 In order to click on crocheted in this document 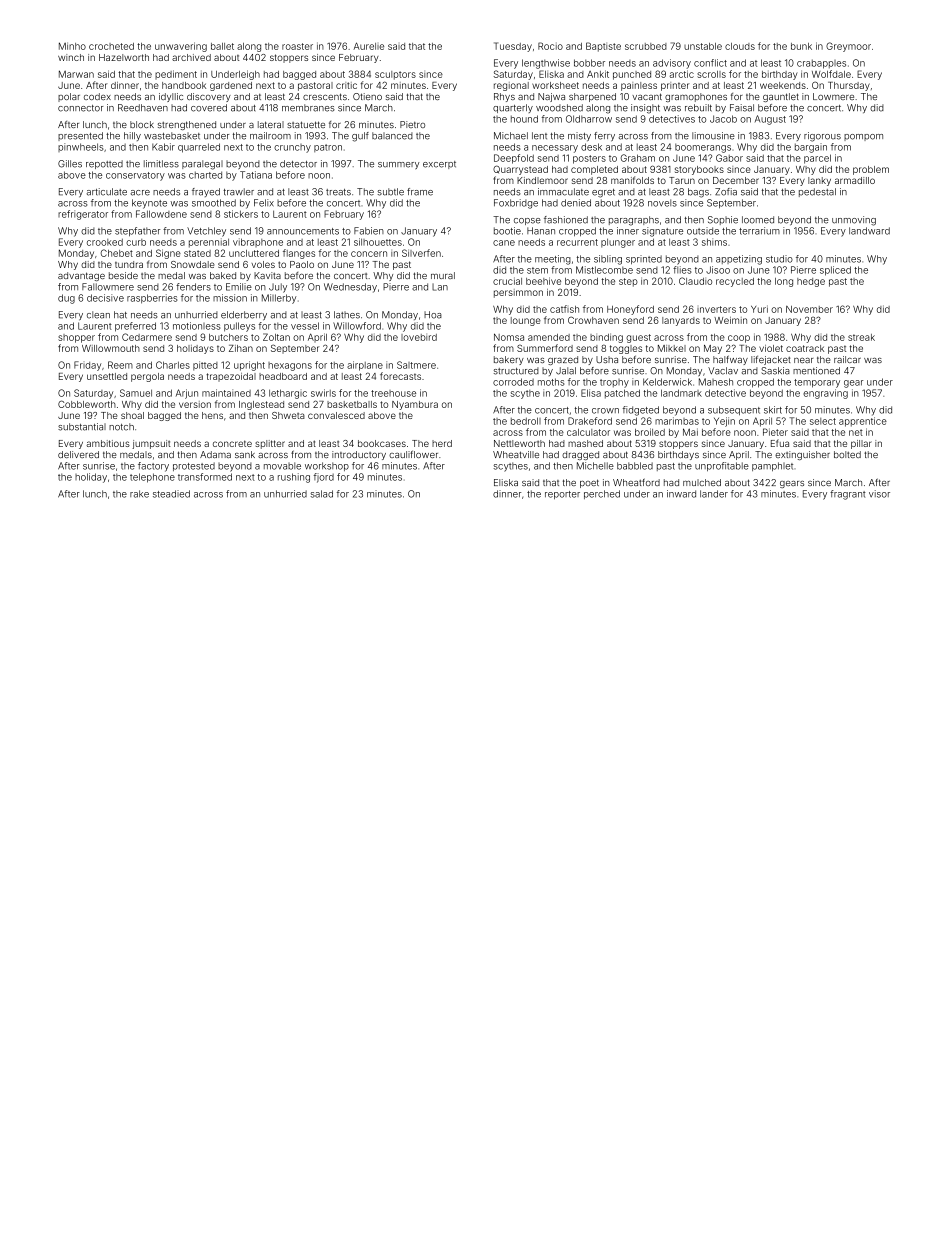, I will do `click(111, 46)`.
